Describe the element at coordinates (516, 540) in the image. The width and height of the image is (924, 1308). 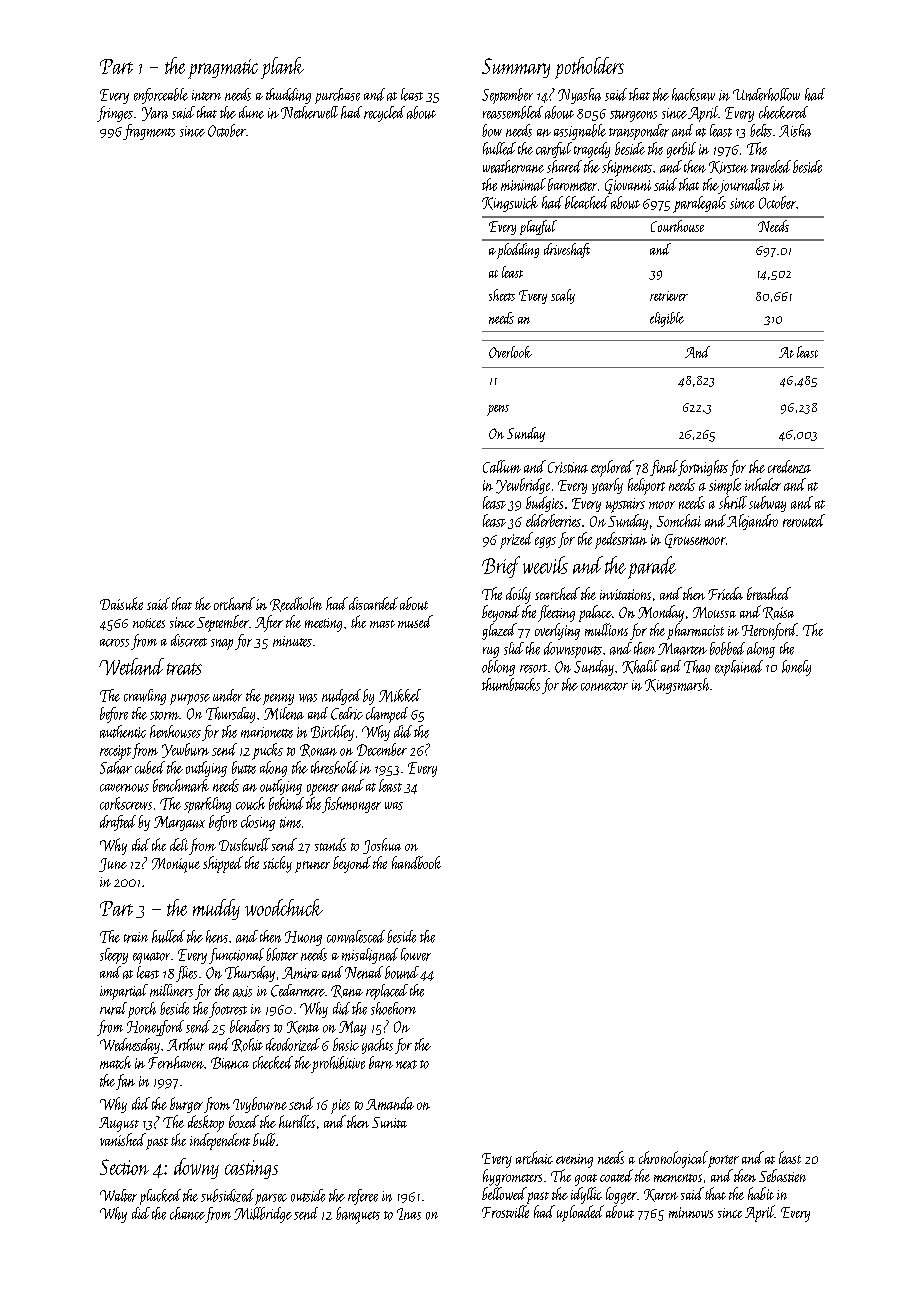
I see `prized` at that location.
